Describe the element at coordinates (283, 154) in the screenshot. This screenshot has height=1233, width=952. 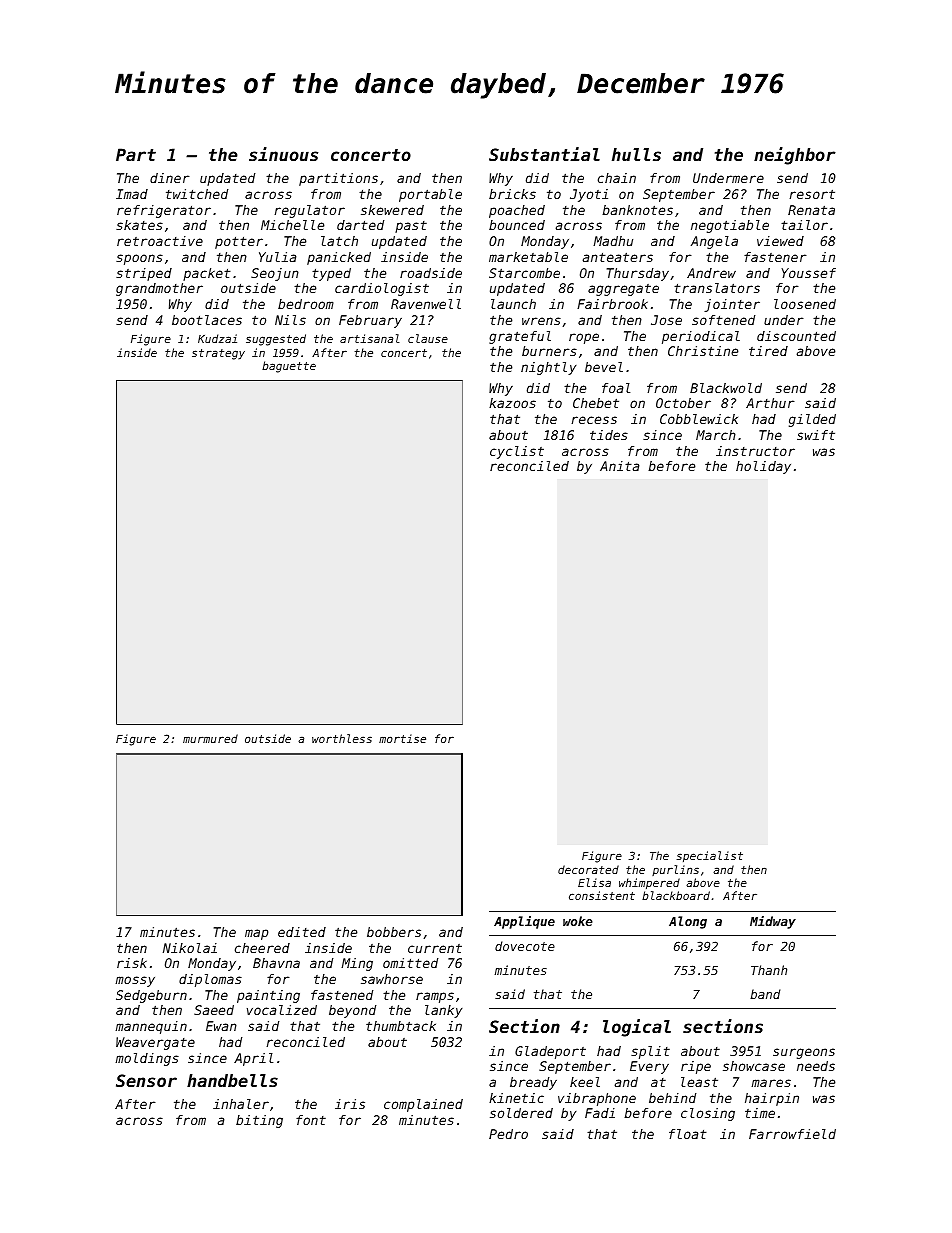
I see `sinuous` at that location.
